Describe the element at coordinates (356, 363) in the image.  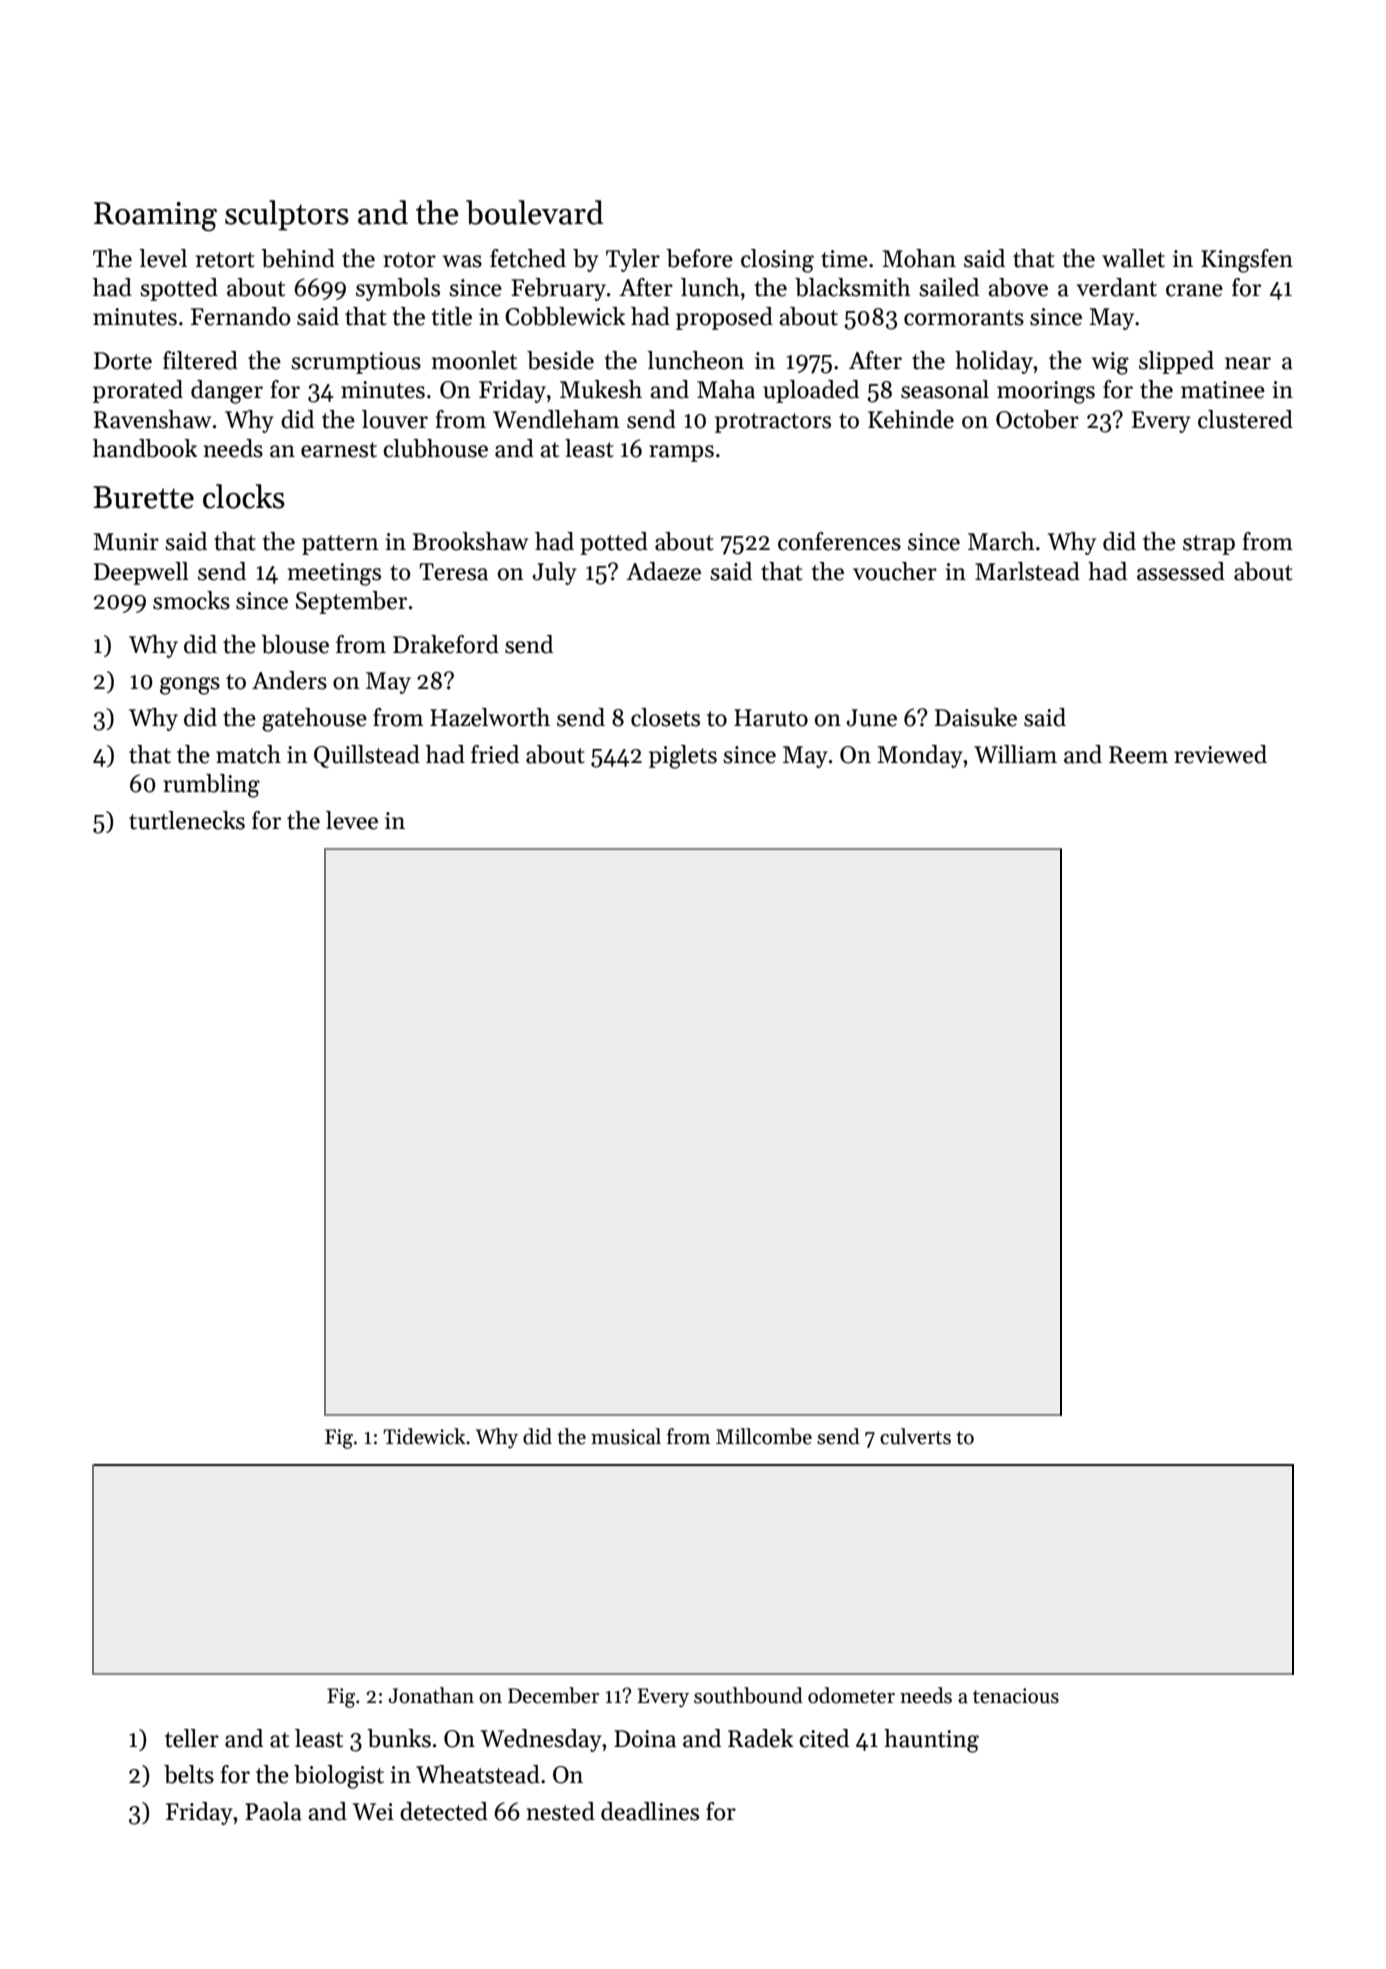
I see `scrumptious` at that location.
